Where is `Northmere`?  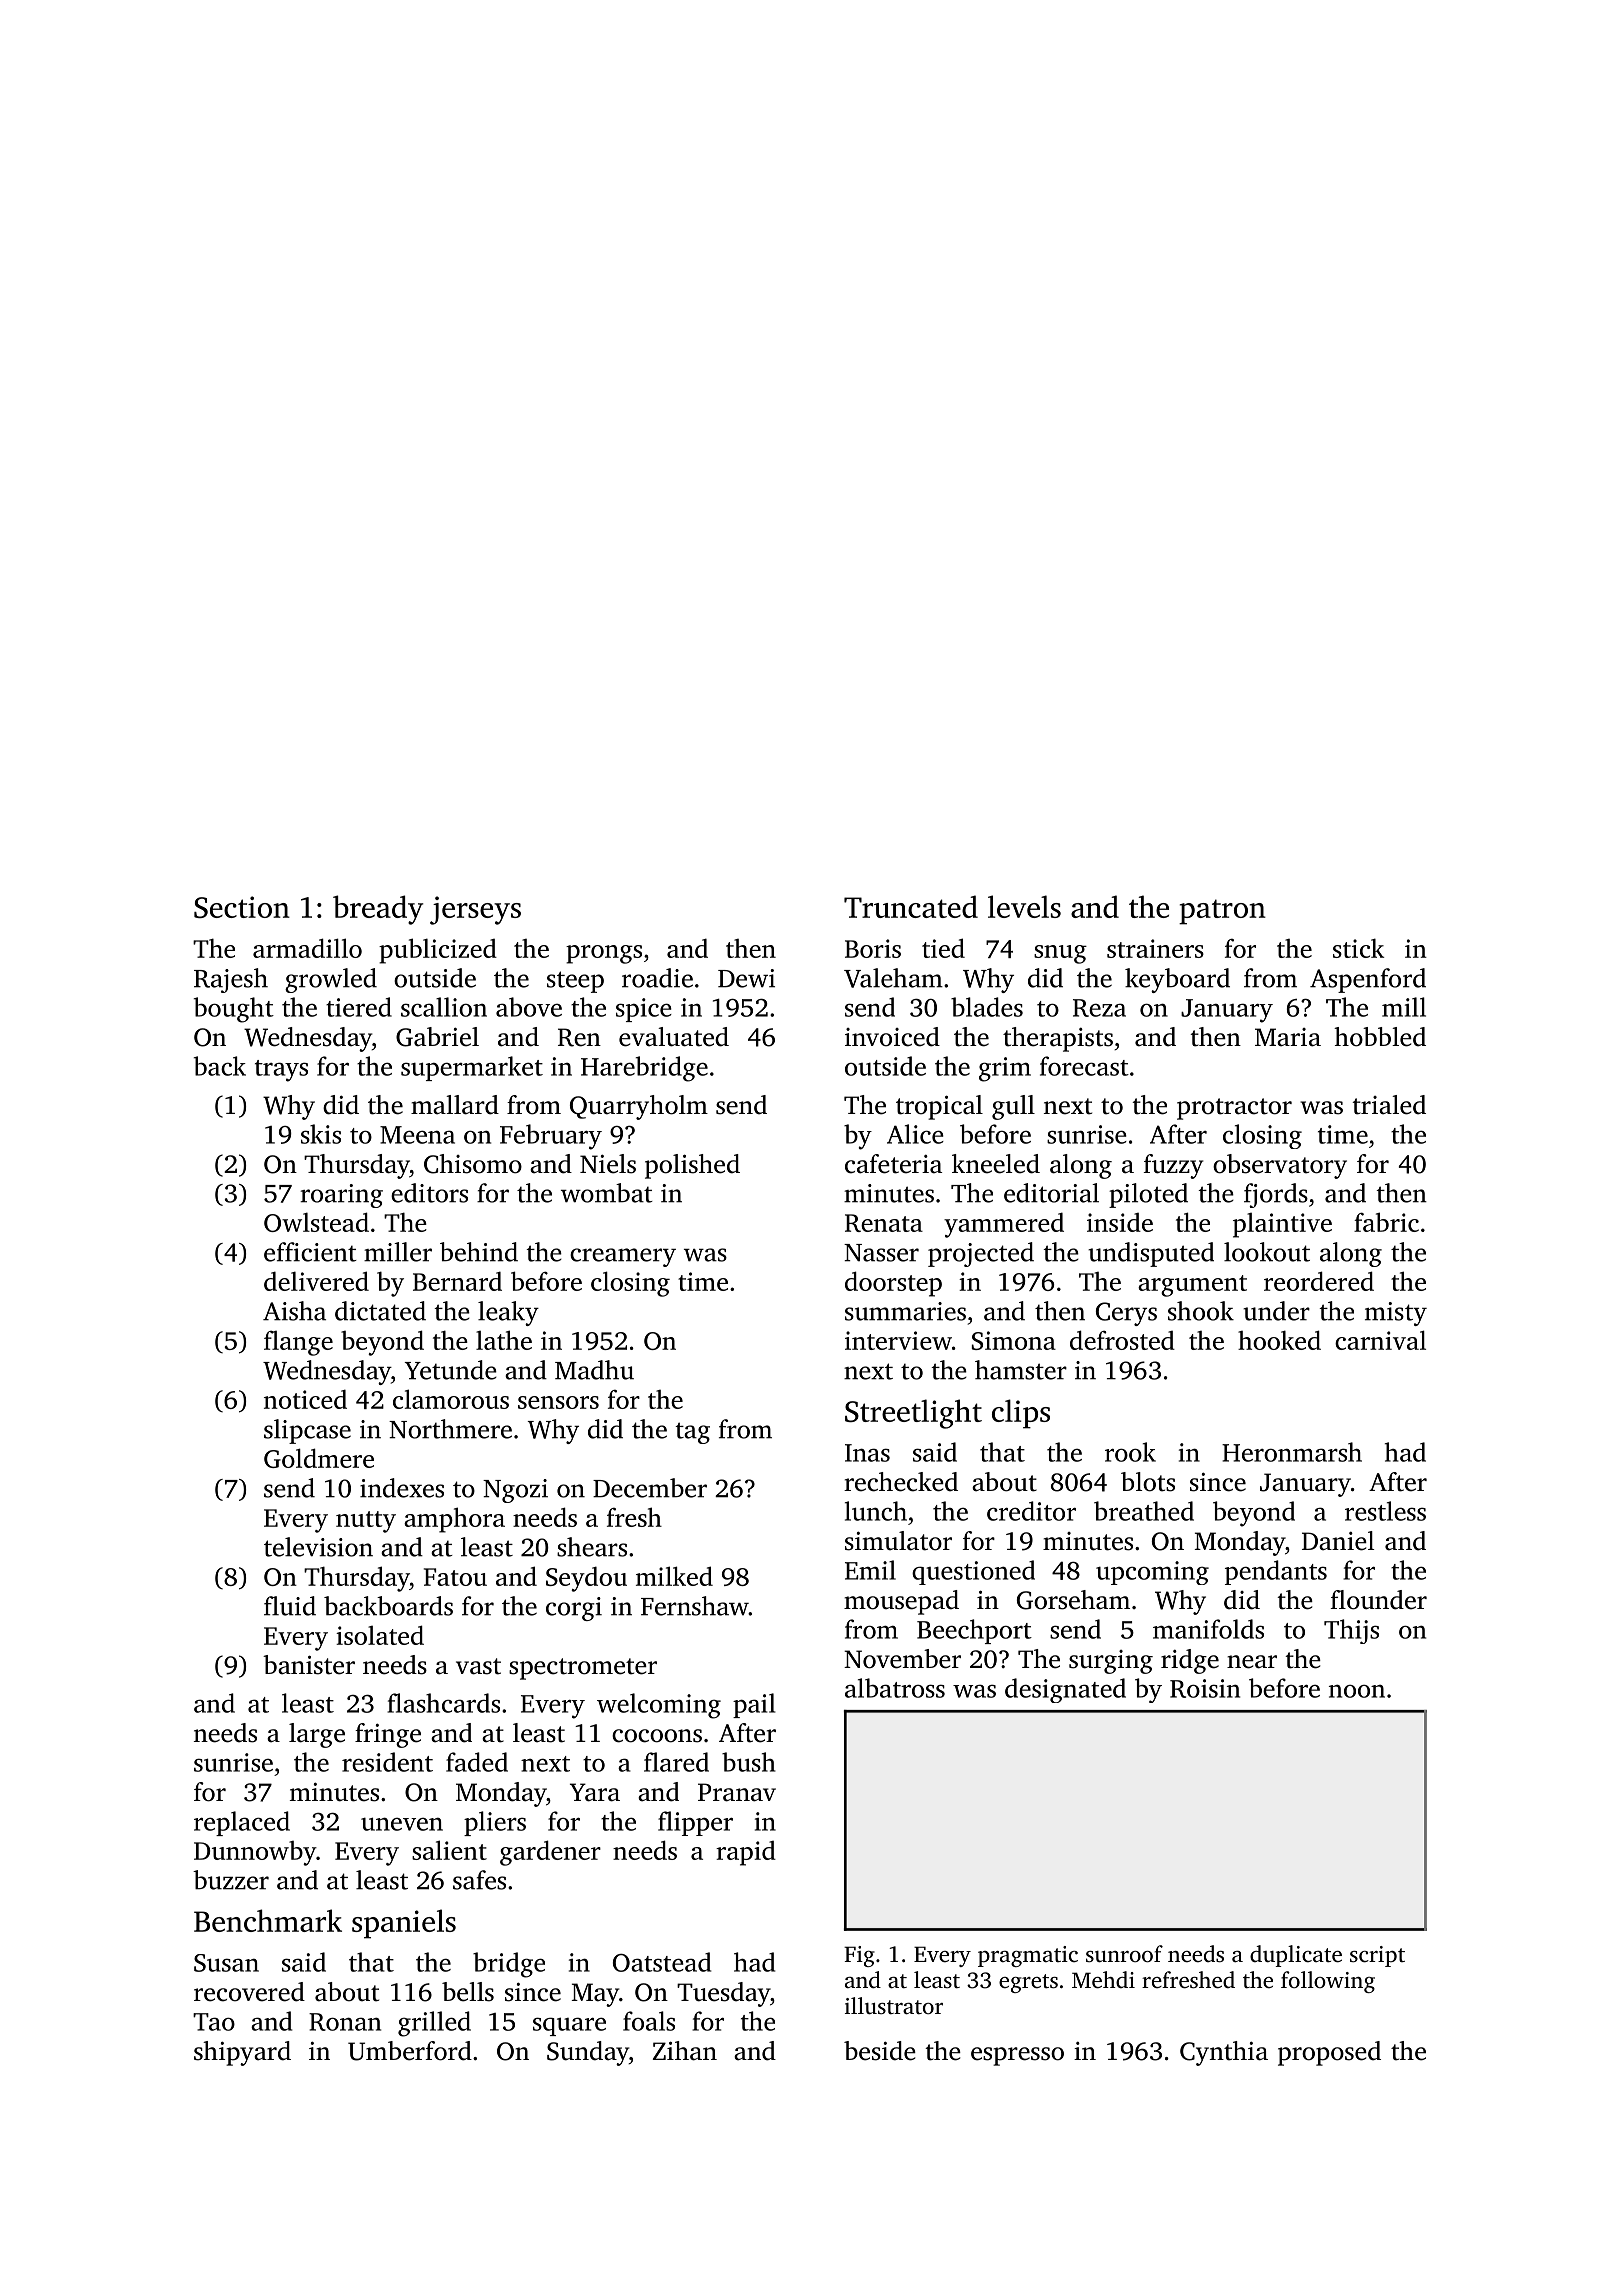
Northmere is located at coordinates (450, 1429).
